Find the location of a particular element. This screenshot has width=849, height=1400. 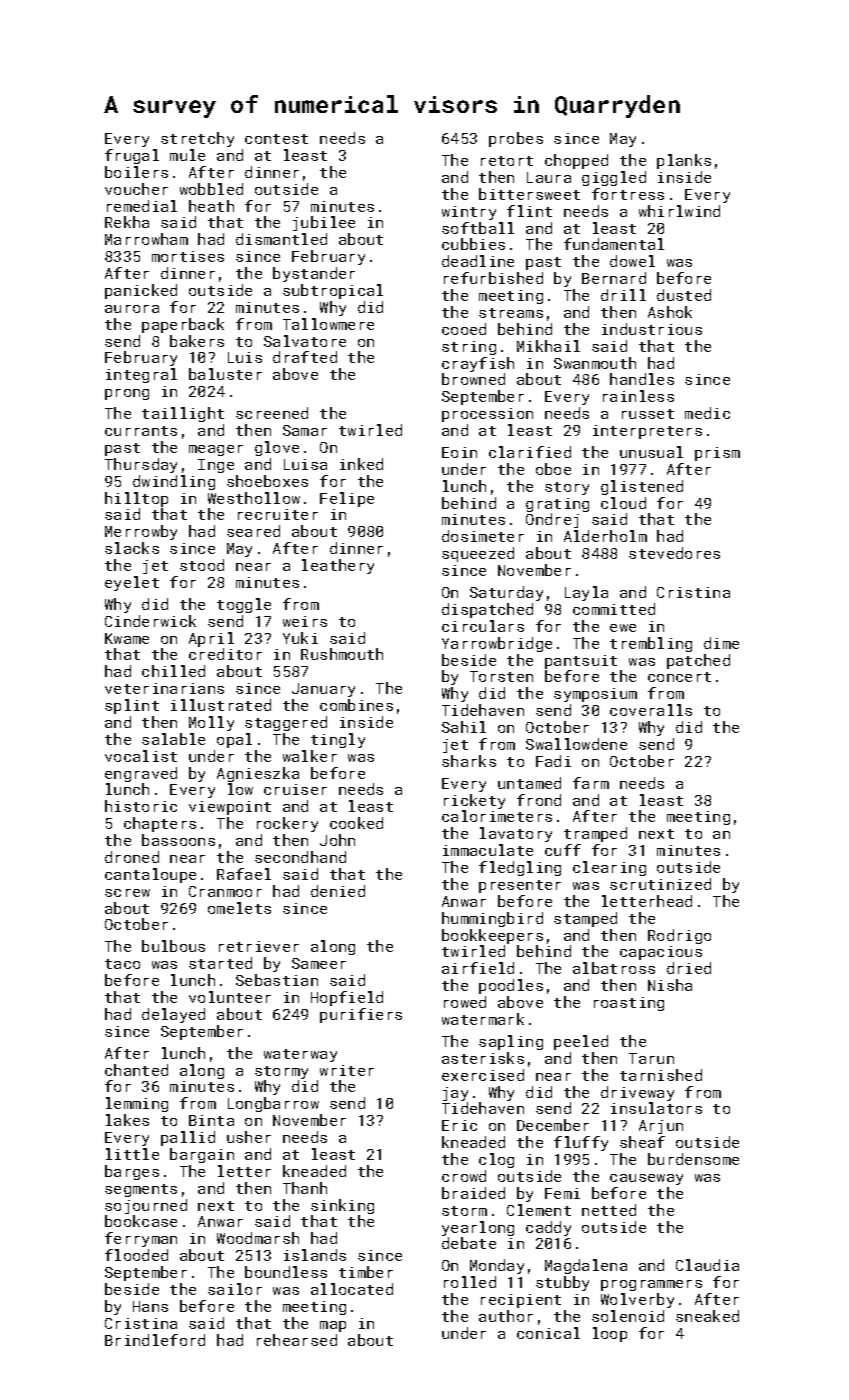

Sahil is located at coordinates (464, 727).
